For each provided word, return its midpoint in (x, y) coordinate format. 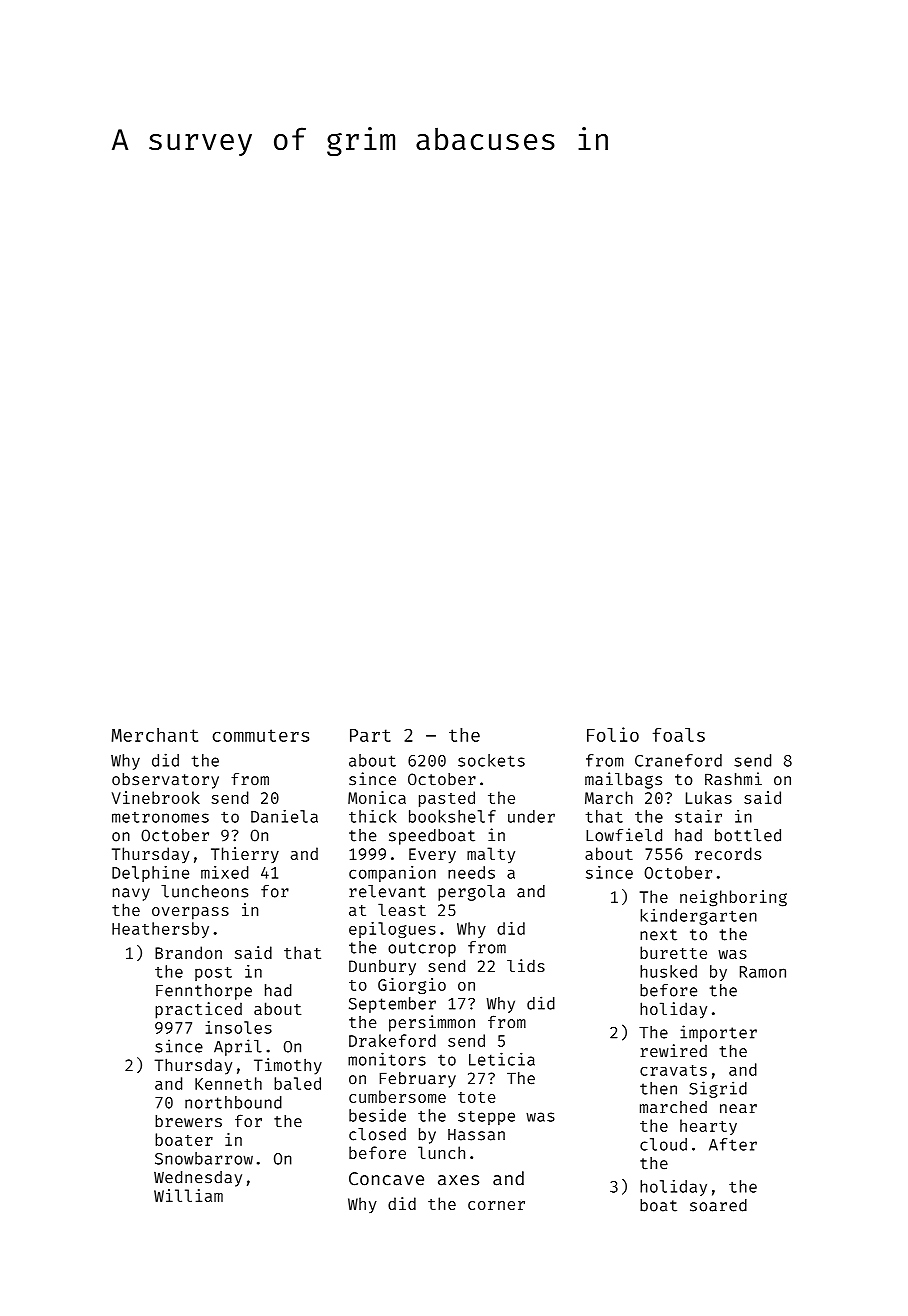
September (392, 1005)
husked (668, 971)
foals (679, 735)
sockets (491, 760)
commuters (261, 735)
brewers (188, 1120)
